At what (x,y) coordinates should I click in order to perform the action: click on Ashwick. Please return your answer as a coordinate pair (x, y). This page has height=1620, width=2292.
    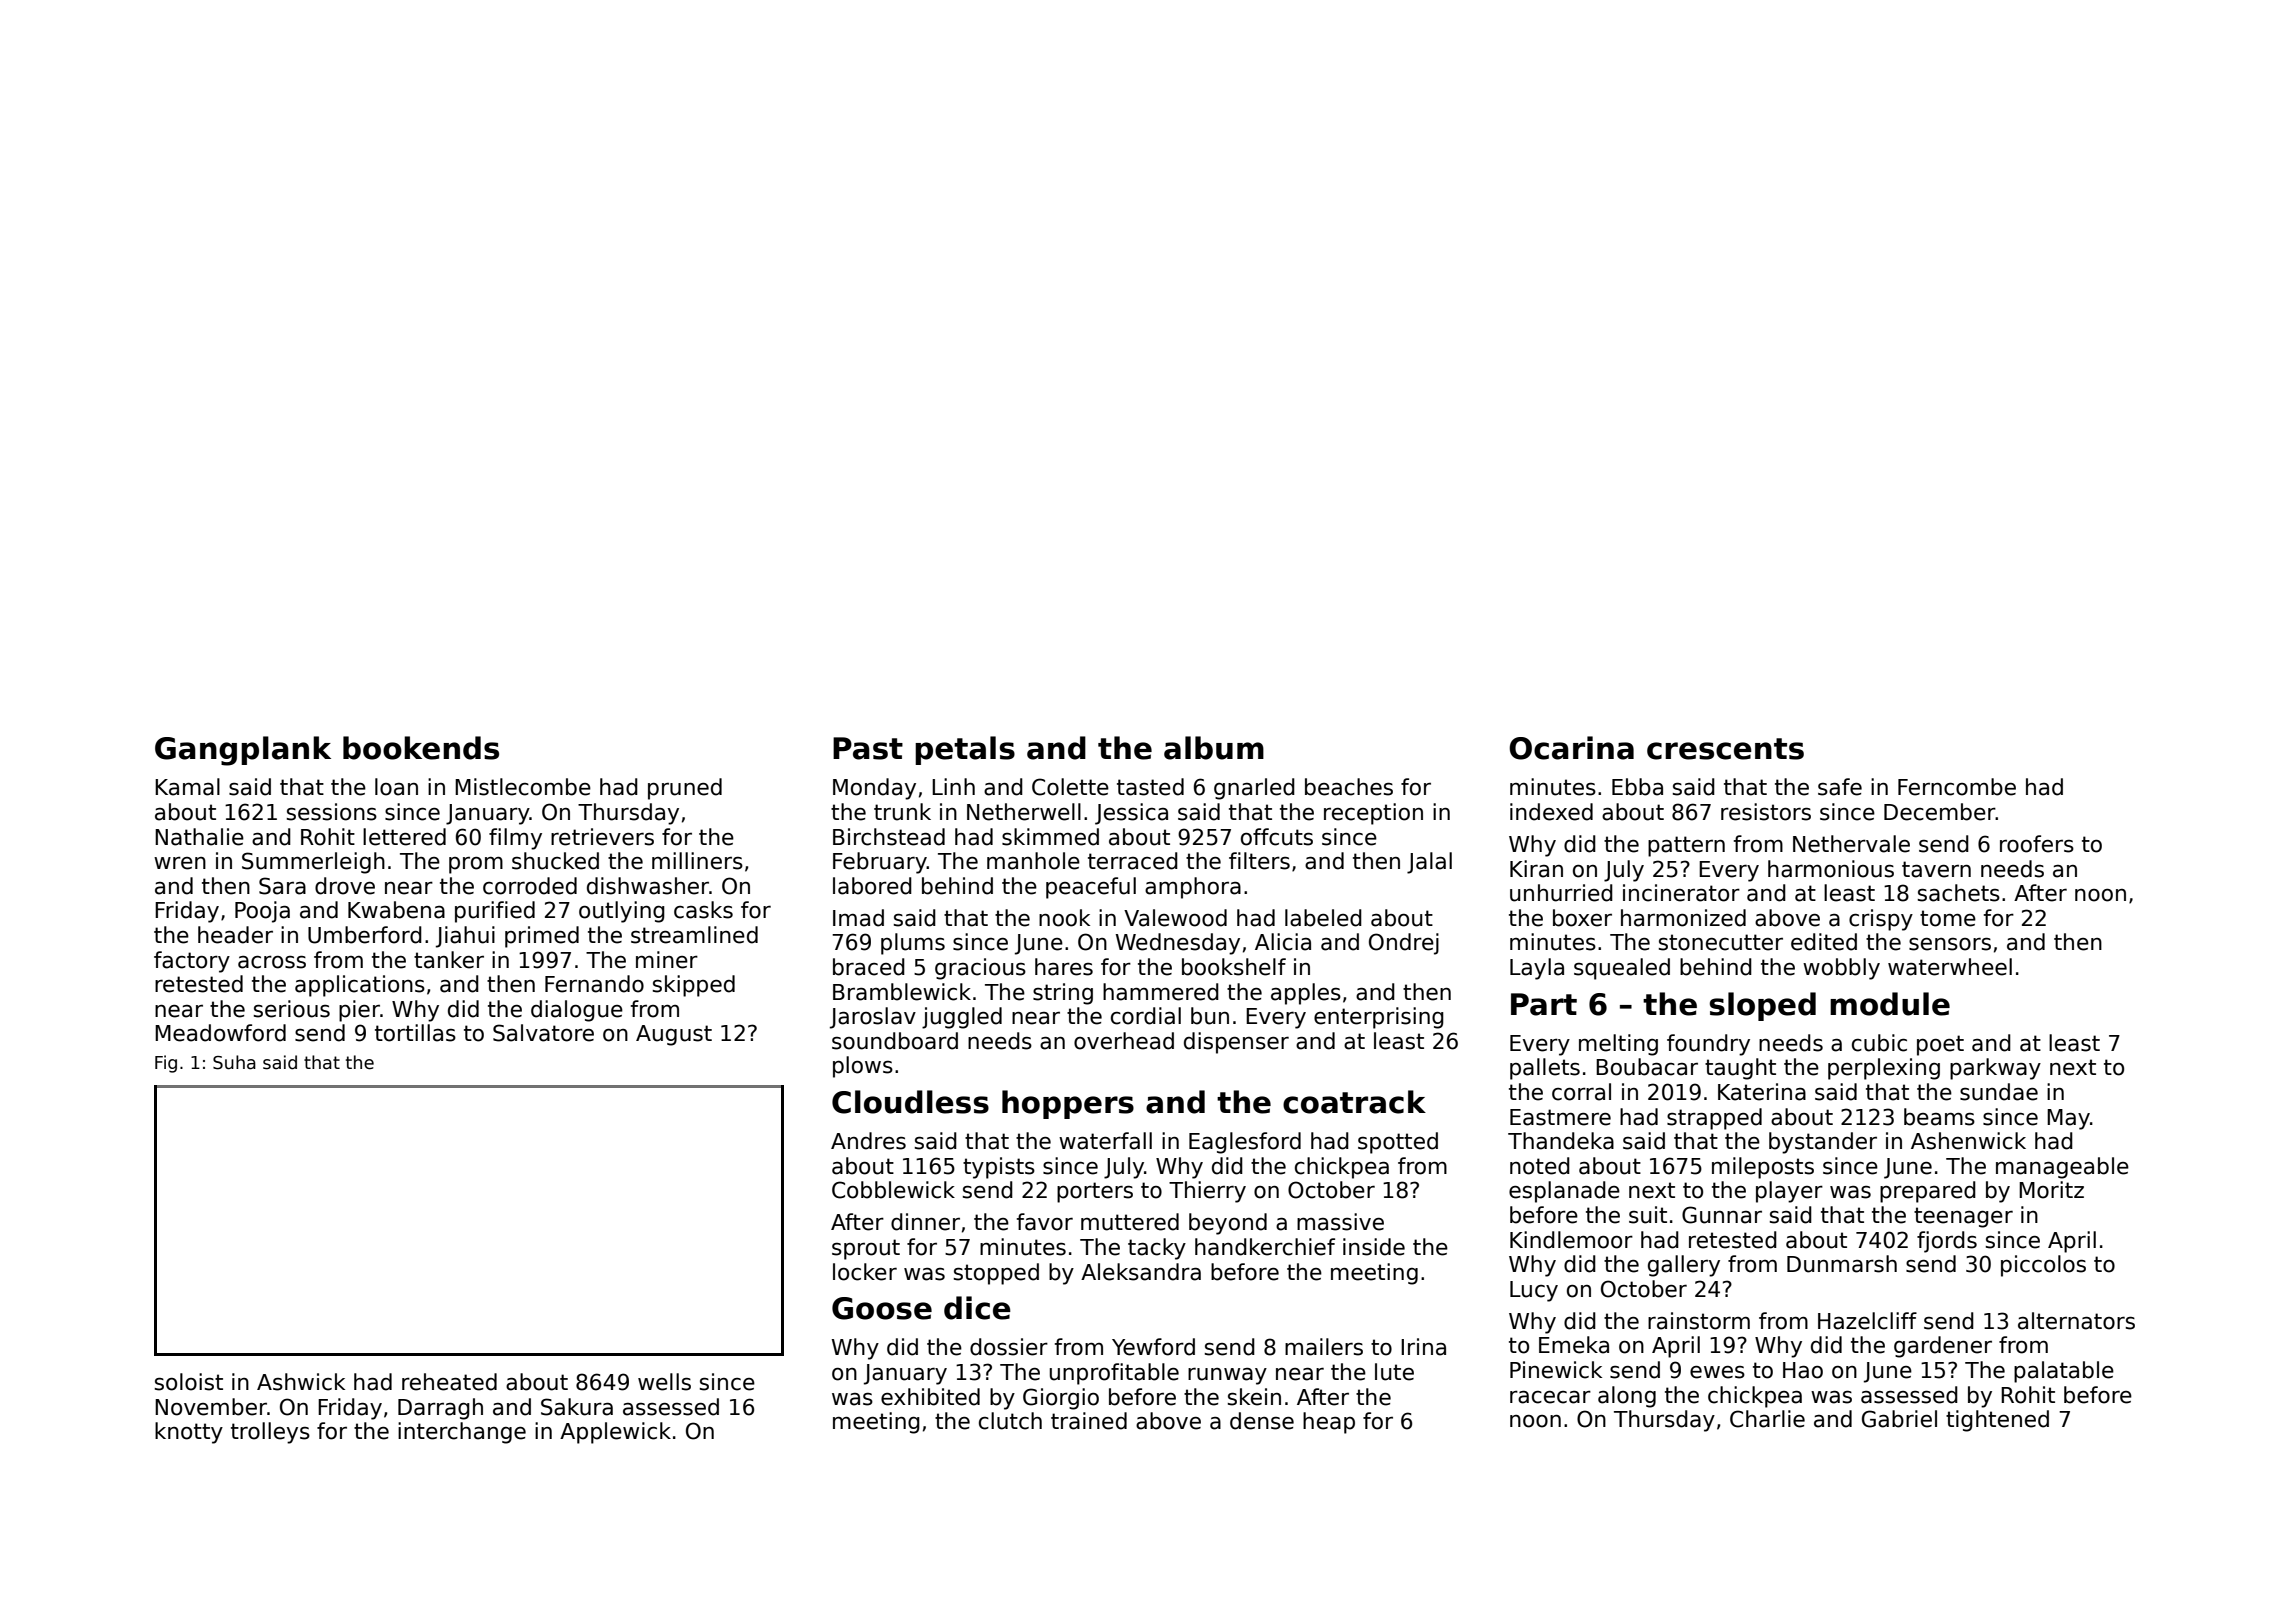
    Looking at the image, I should click on (301, 1382).
